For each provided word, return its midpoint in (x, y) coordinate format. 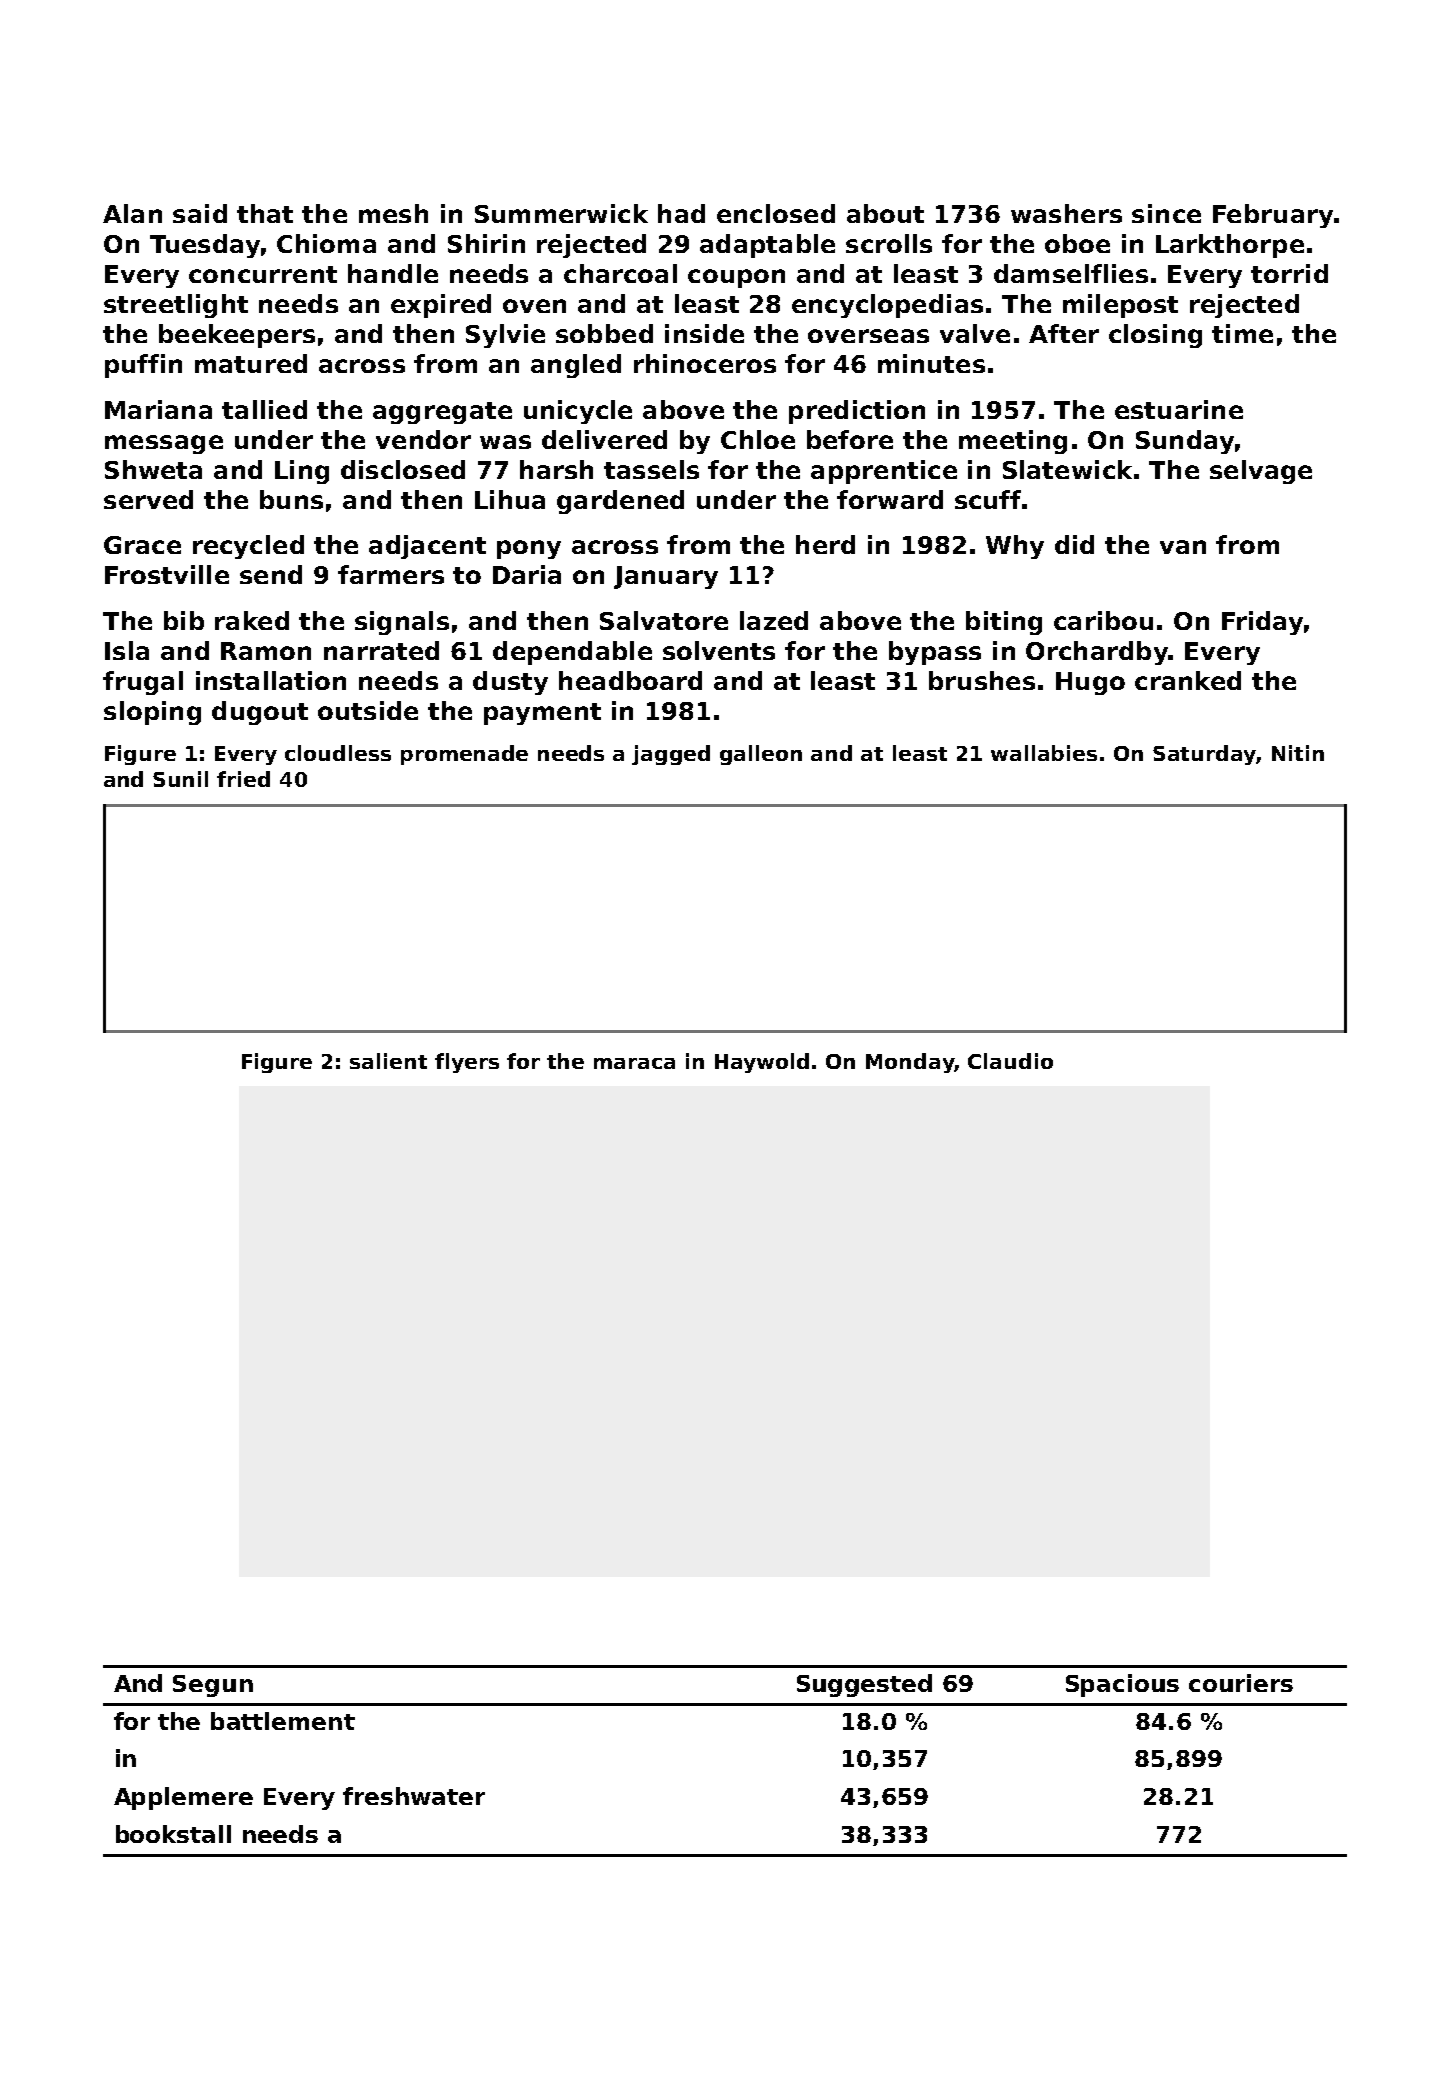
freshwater (414, 1796)
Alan (132, 213)
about (885, 213)
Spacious (1122, 1685)
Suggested (864, 1685)
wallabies (1044, 753)
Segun (213, 1686)
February (1273, 216)
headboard (630, 680)
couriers (1241, 1683)
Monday (910, 1063)
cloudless (338, 753)
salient (388, 1061)
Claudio (1010, 1061)
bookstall (173, 1834)
